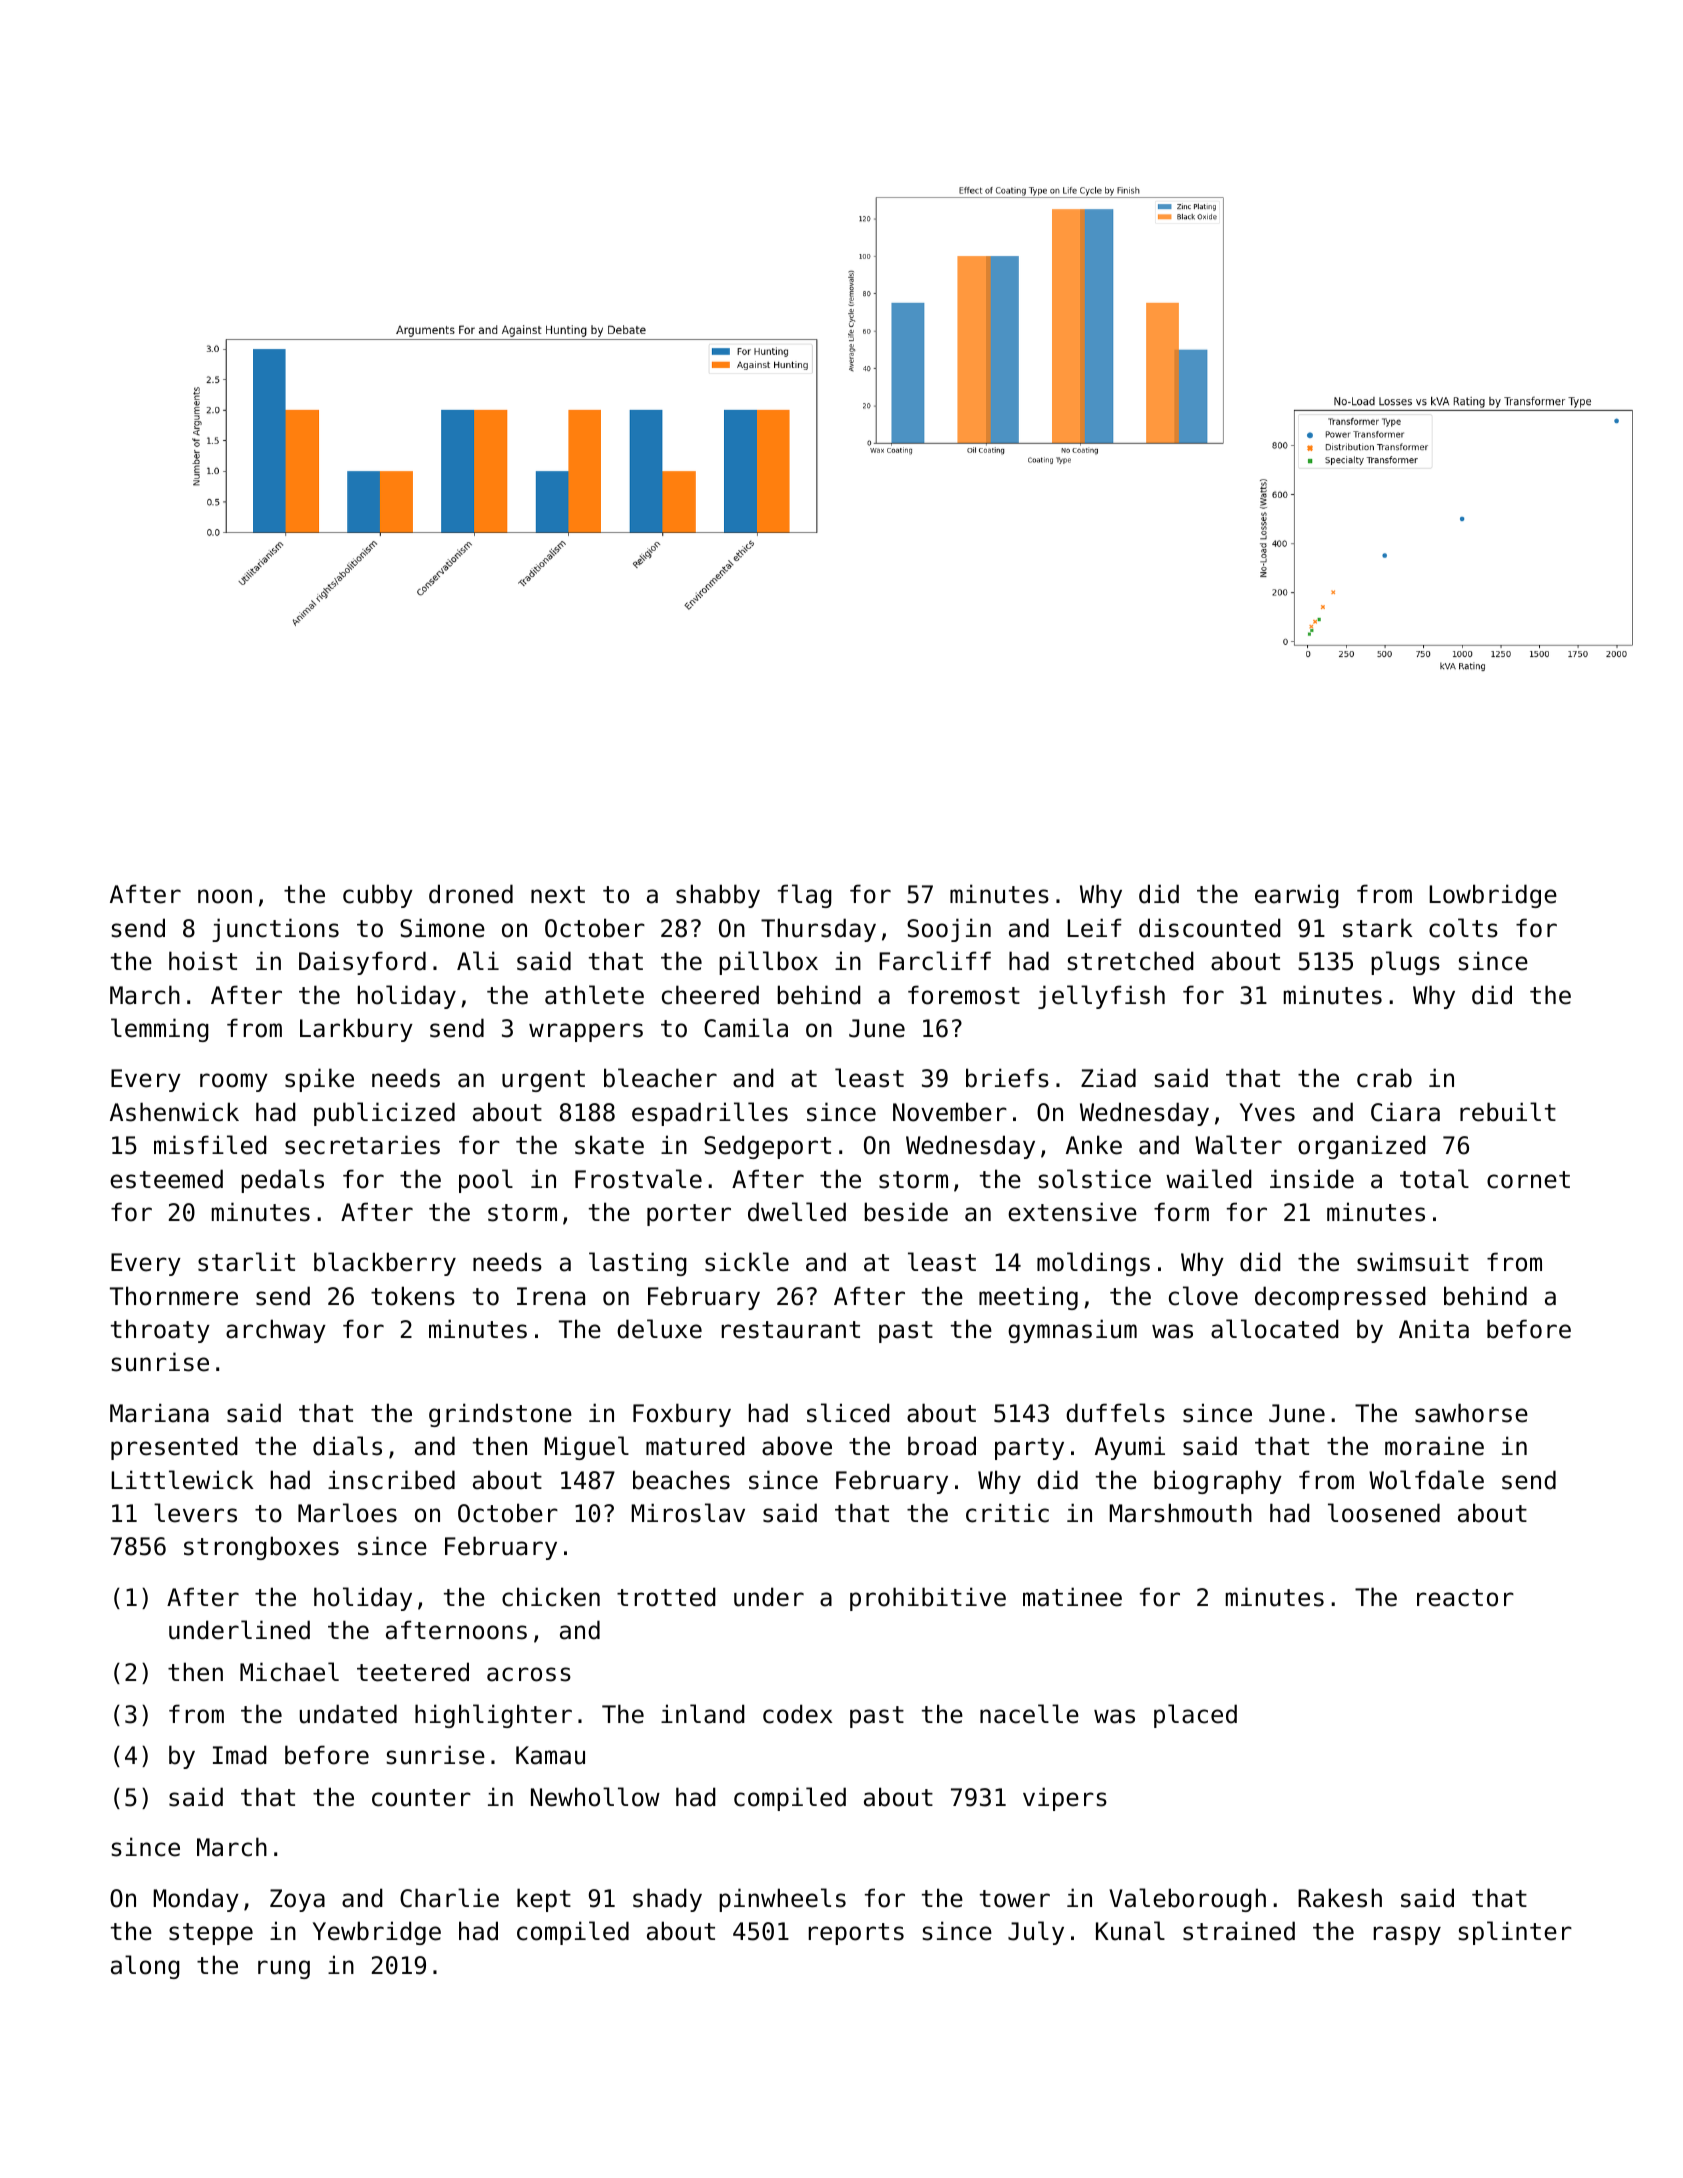  I want to click on junctions, so click(275, 930).
